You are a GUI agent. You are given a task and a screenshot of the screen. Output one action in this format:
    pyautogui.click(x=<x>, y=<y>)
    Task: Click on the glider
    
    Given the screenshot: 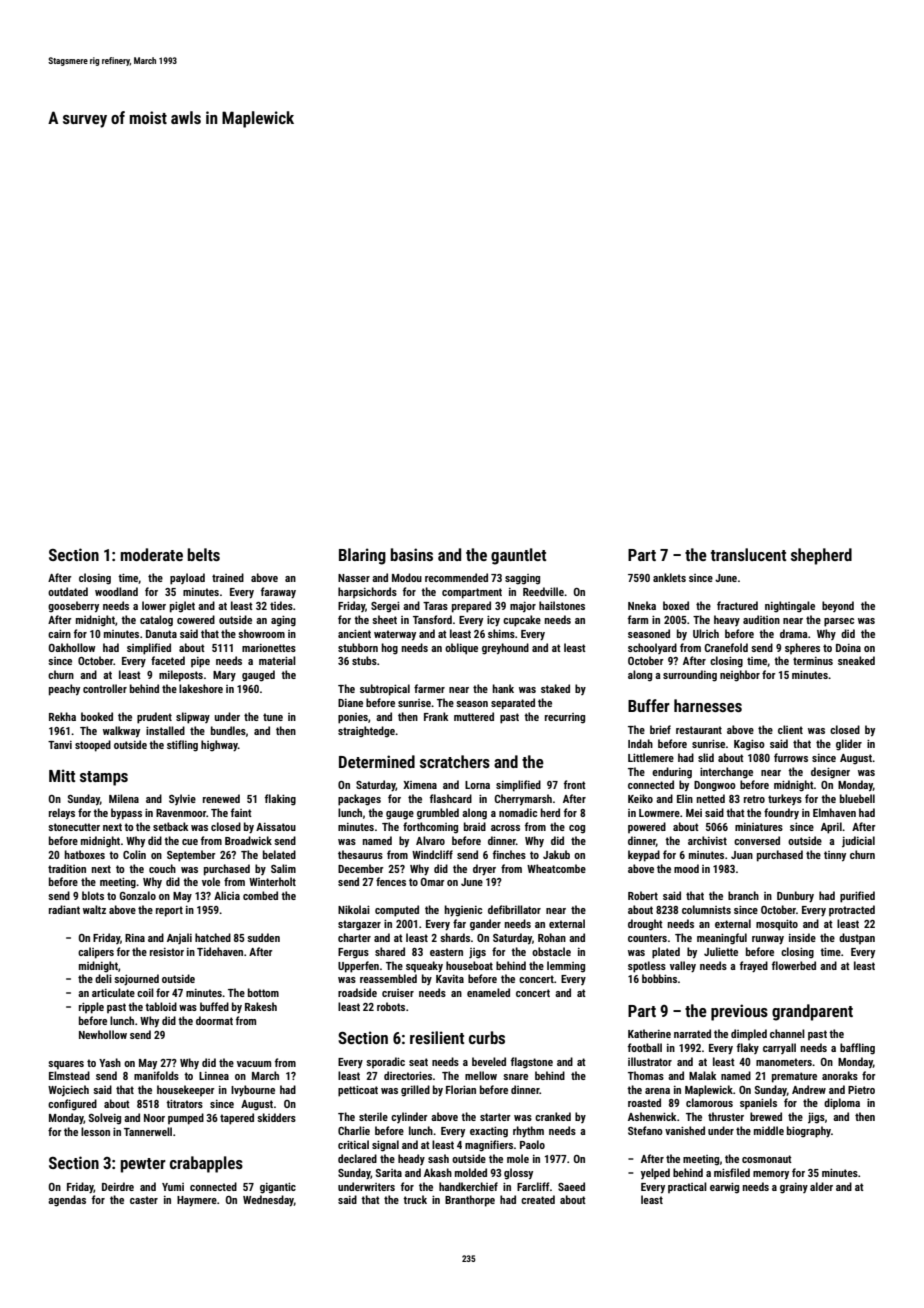 What is the action you would take?
    pyautogui.click(x=849, y=745)
